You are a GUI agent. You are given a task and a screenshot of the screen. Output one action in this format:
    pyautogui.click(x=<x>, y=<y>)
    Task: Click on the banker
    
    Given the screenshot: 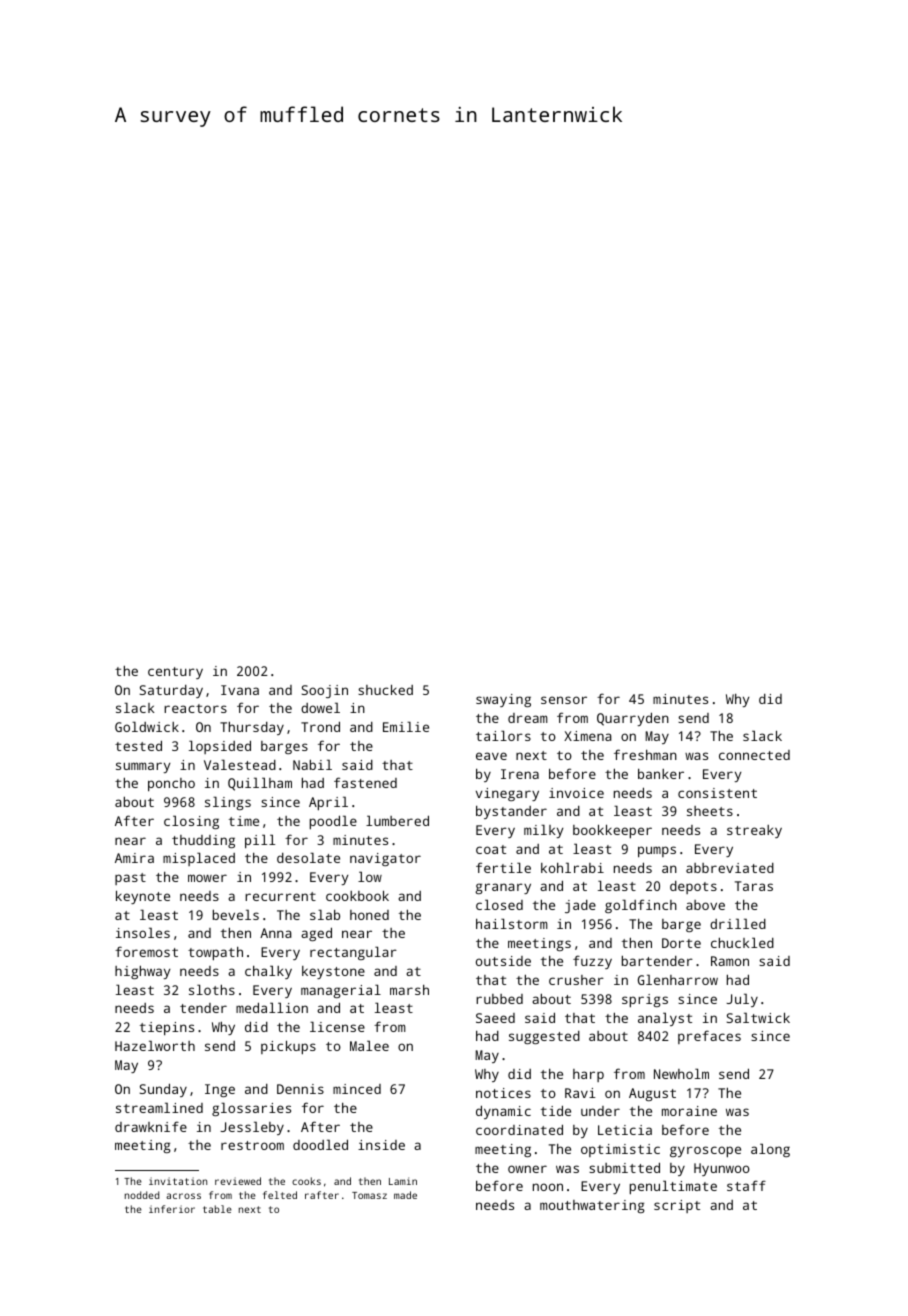 What is the action you would take?
    pyautogui.click(x=661, y=774)
